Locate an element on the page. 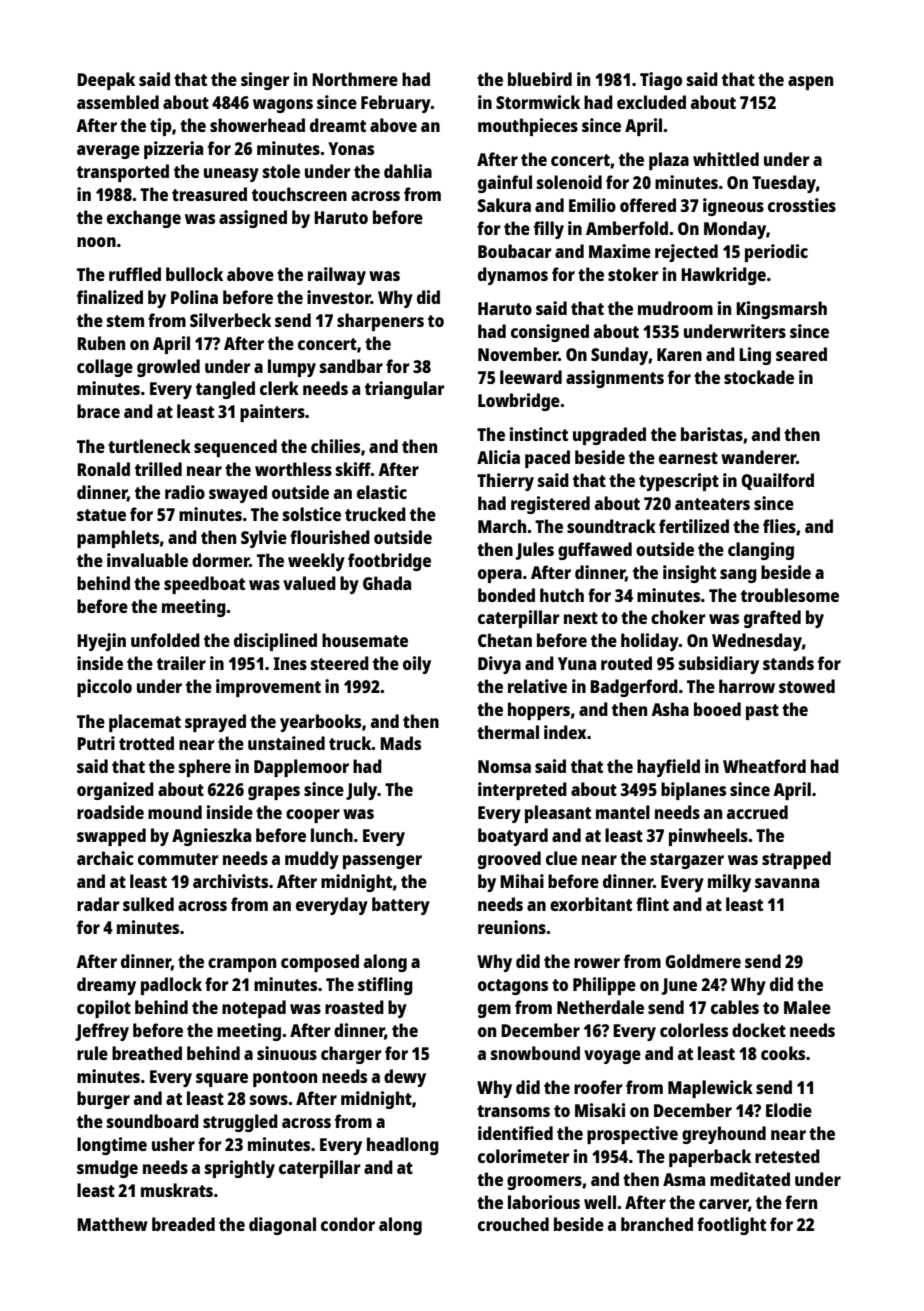  archaic is located at coordinates (105, 858).
